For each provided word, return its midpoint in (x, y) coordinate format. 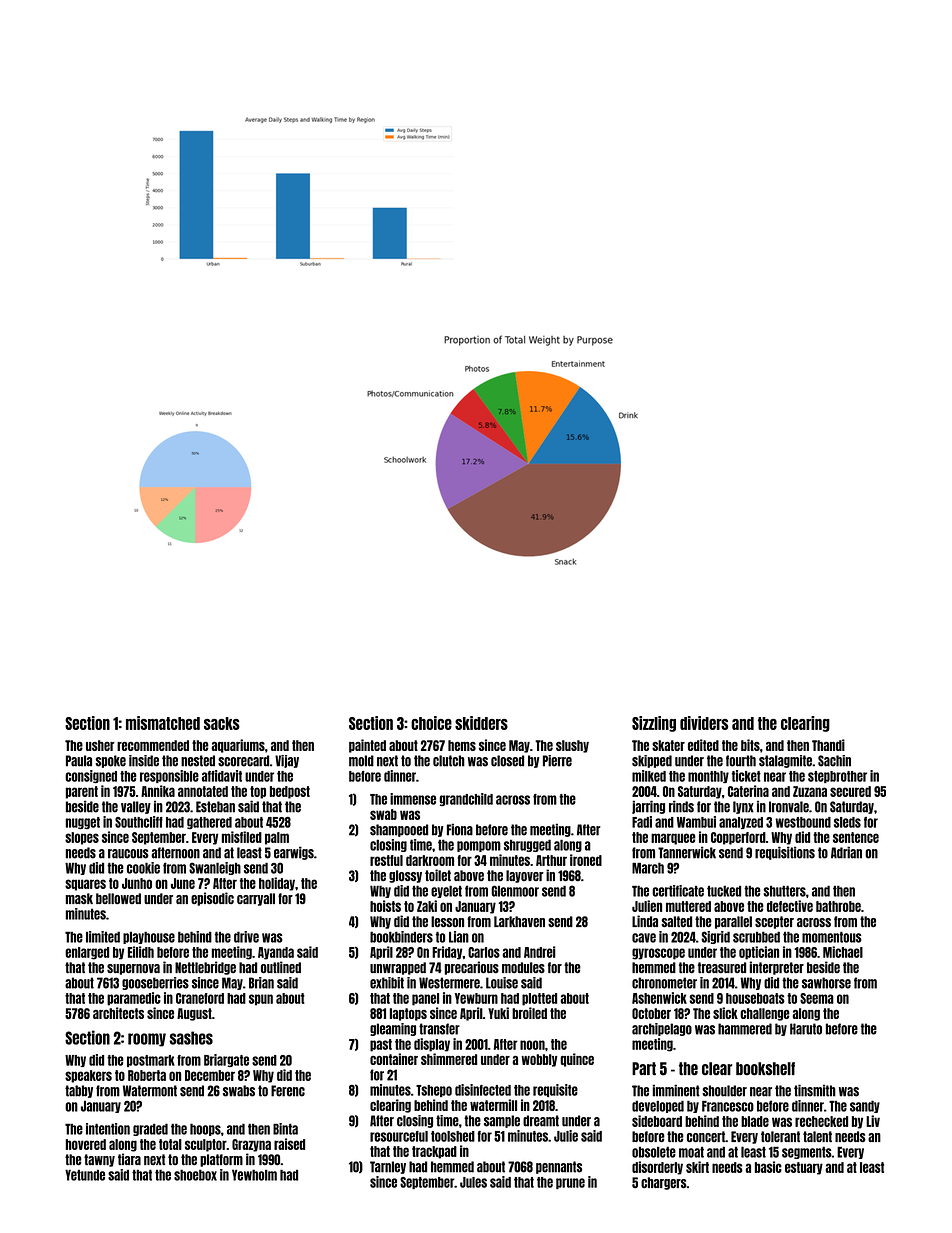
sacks (222, 723)
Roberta (147, 1075)
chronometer (664, 983)
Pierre (557, 761)
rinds (681, 806)
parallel (733, 922)
